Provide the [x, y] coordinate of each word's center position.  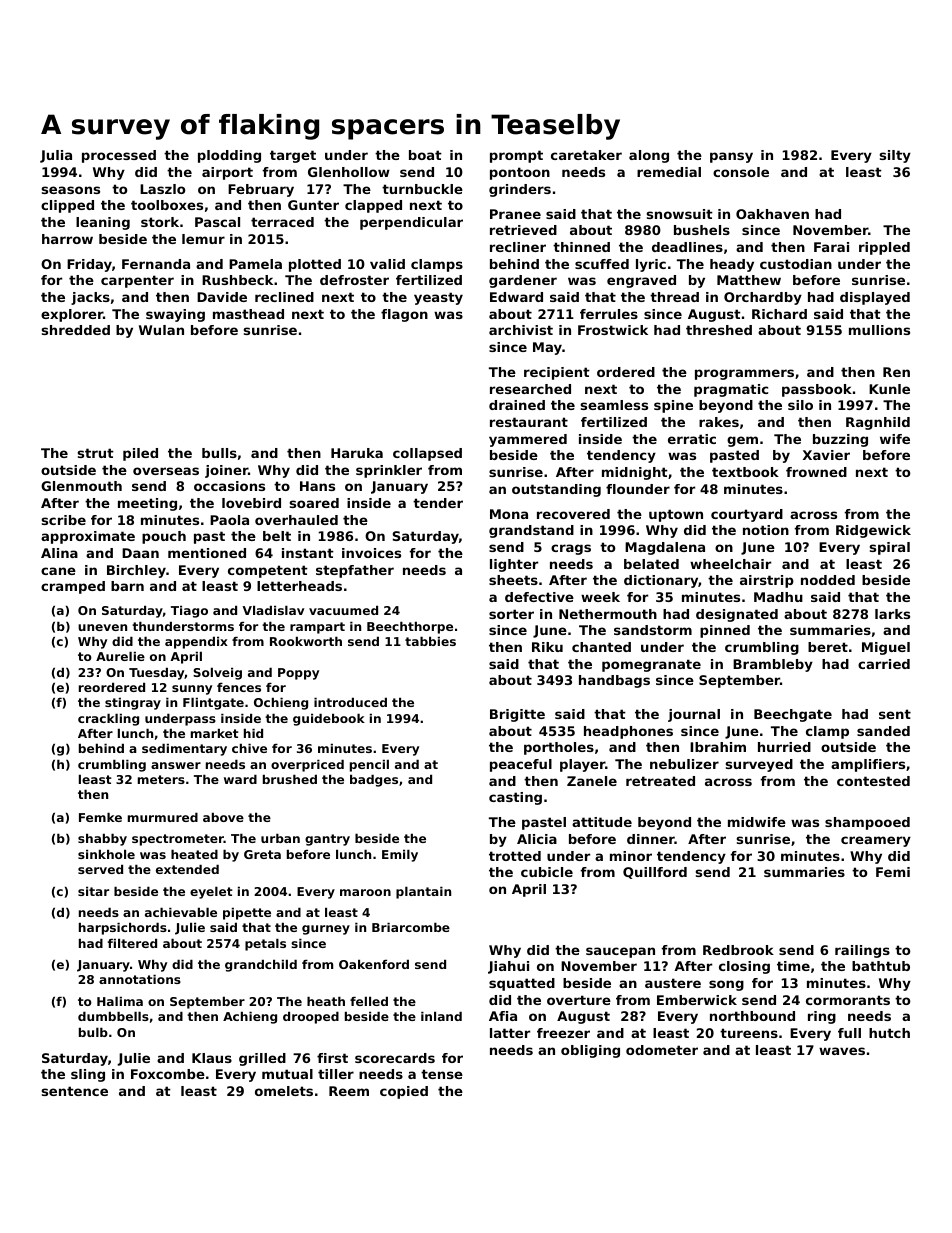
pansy [731, 157]
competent [268, 571]
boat [425, 155]
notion [766, 530]
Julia [56, 156]
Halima [120, 1001]
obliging [590, 1051]
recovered [573, 514]
